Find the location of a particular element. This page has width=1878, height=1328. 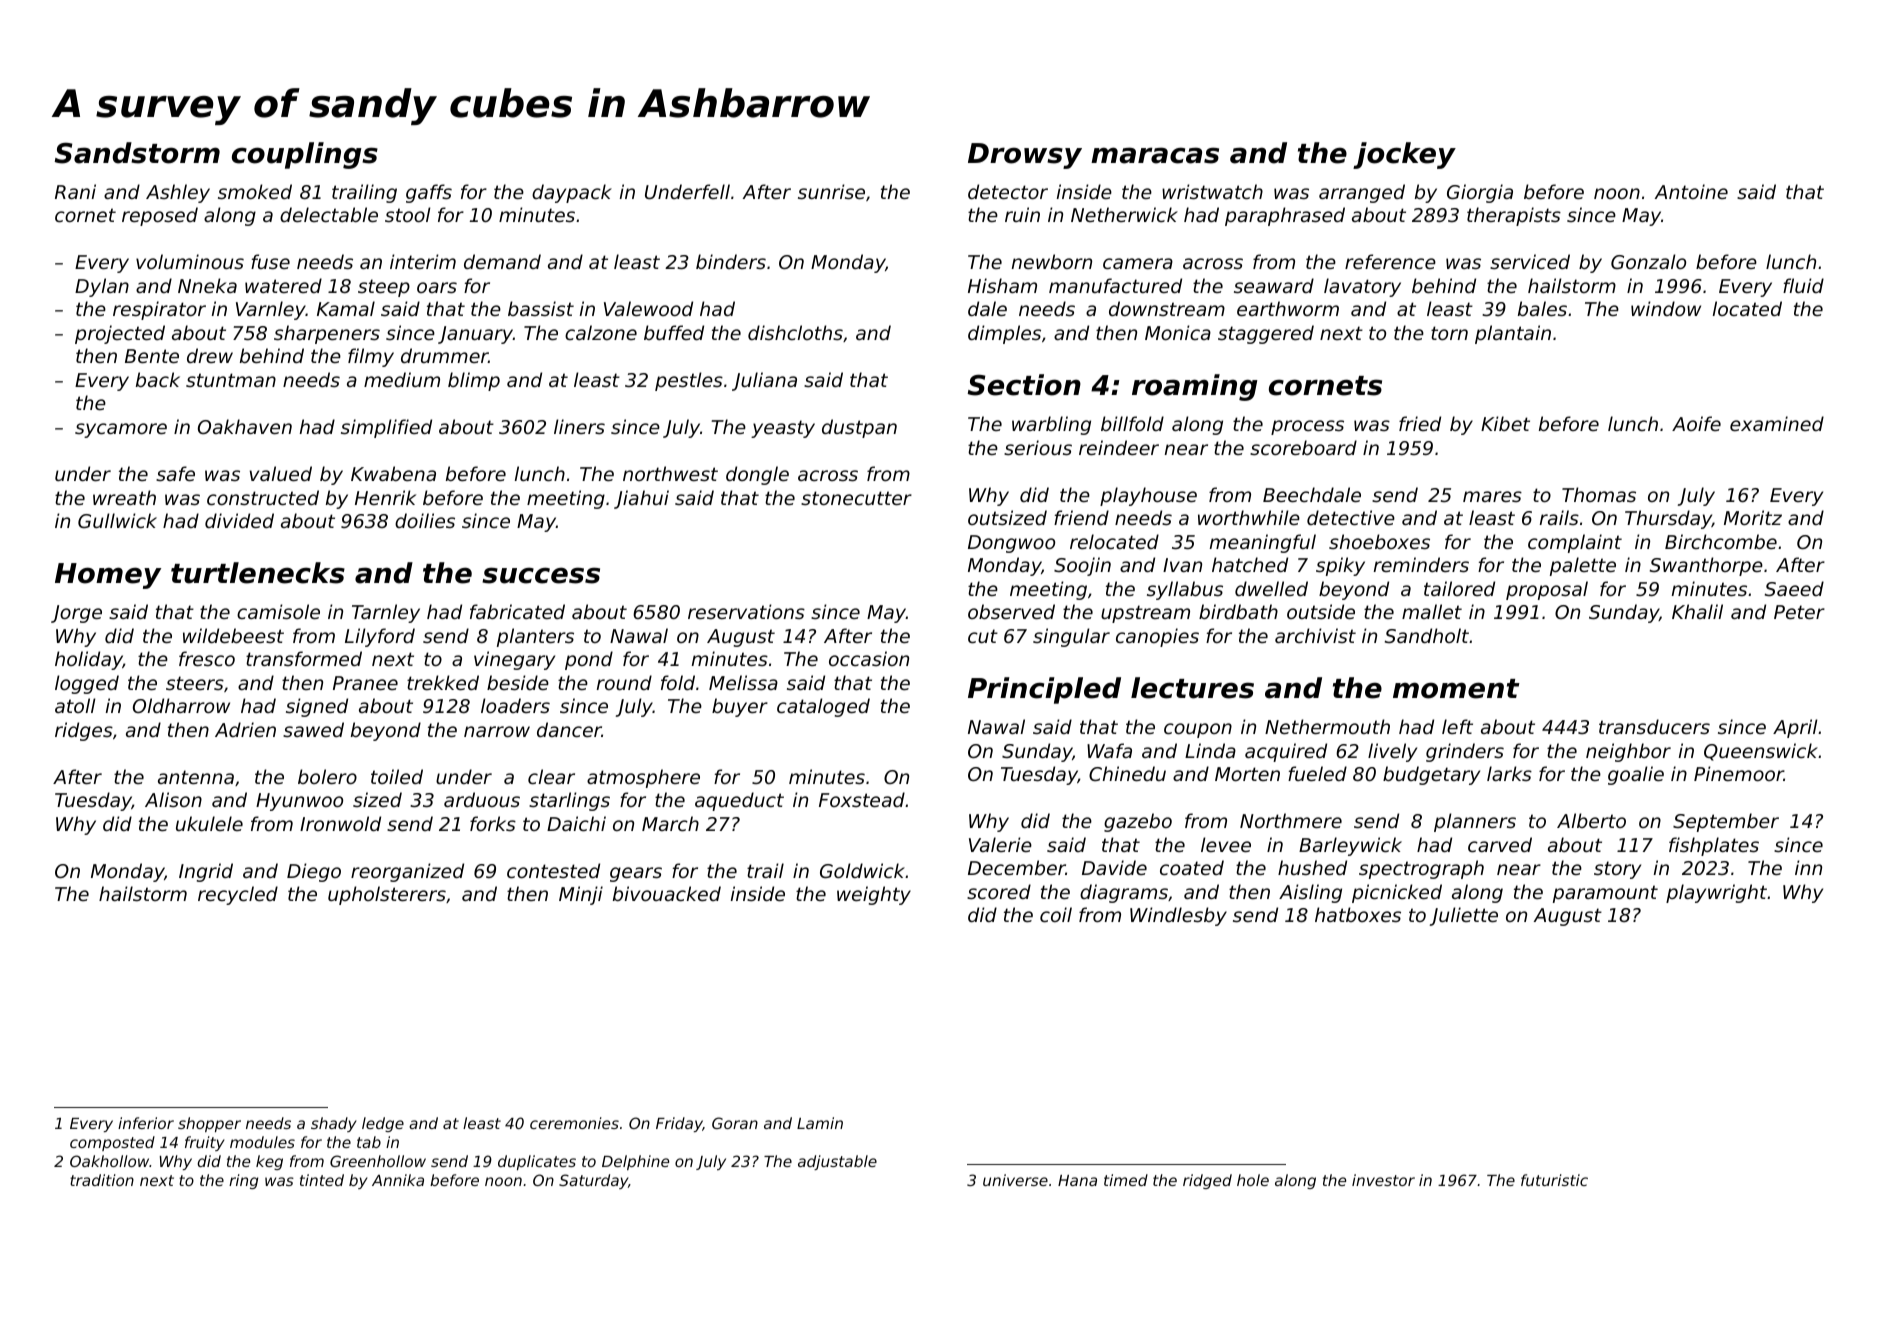

Drowsy is located at coordinates (1025, 156).
